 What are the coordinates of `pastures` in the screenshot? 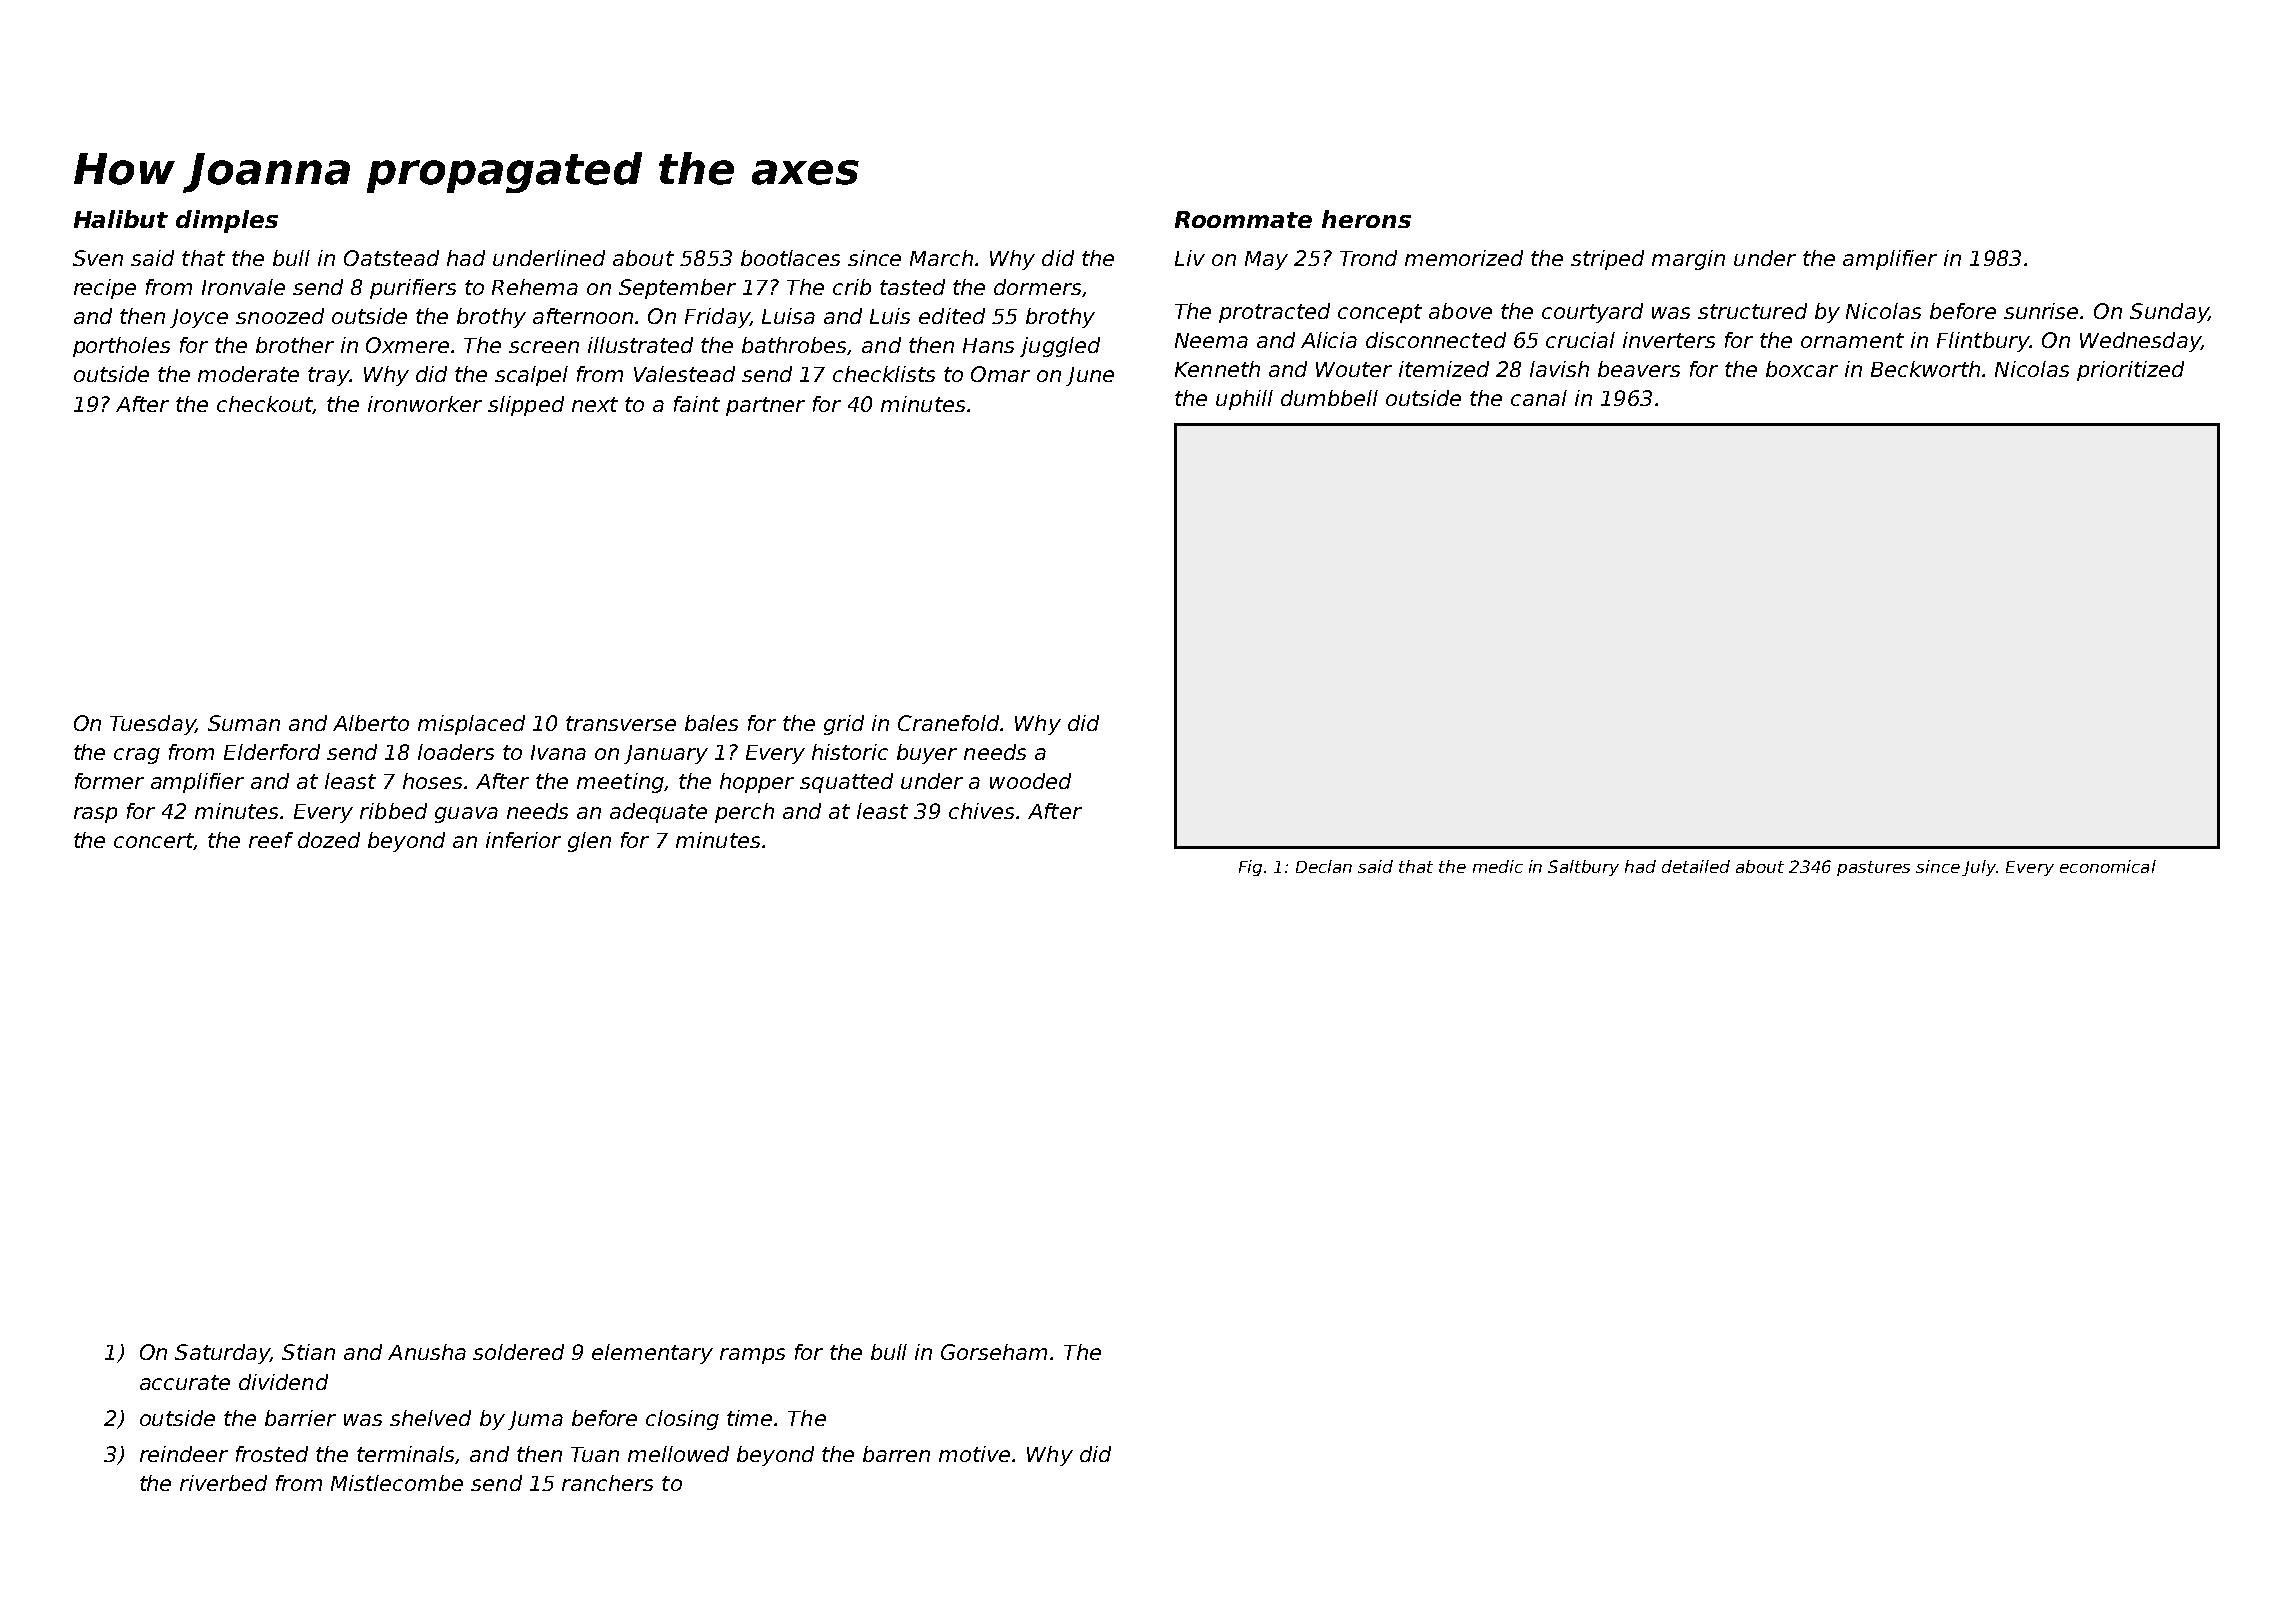 It's located at (1873, 868).
